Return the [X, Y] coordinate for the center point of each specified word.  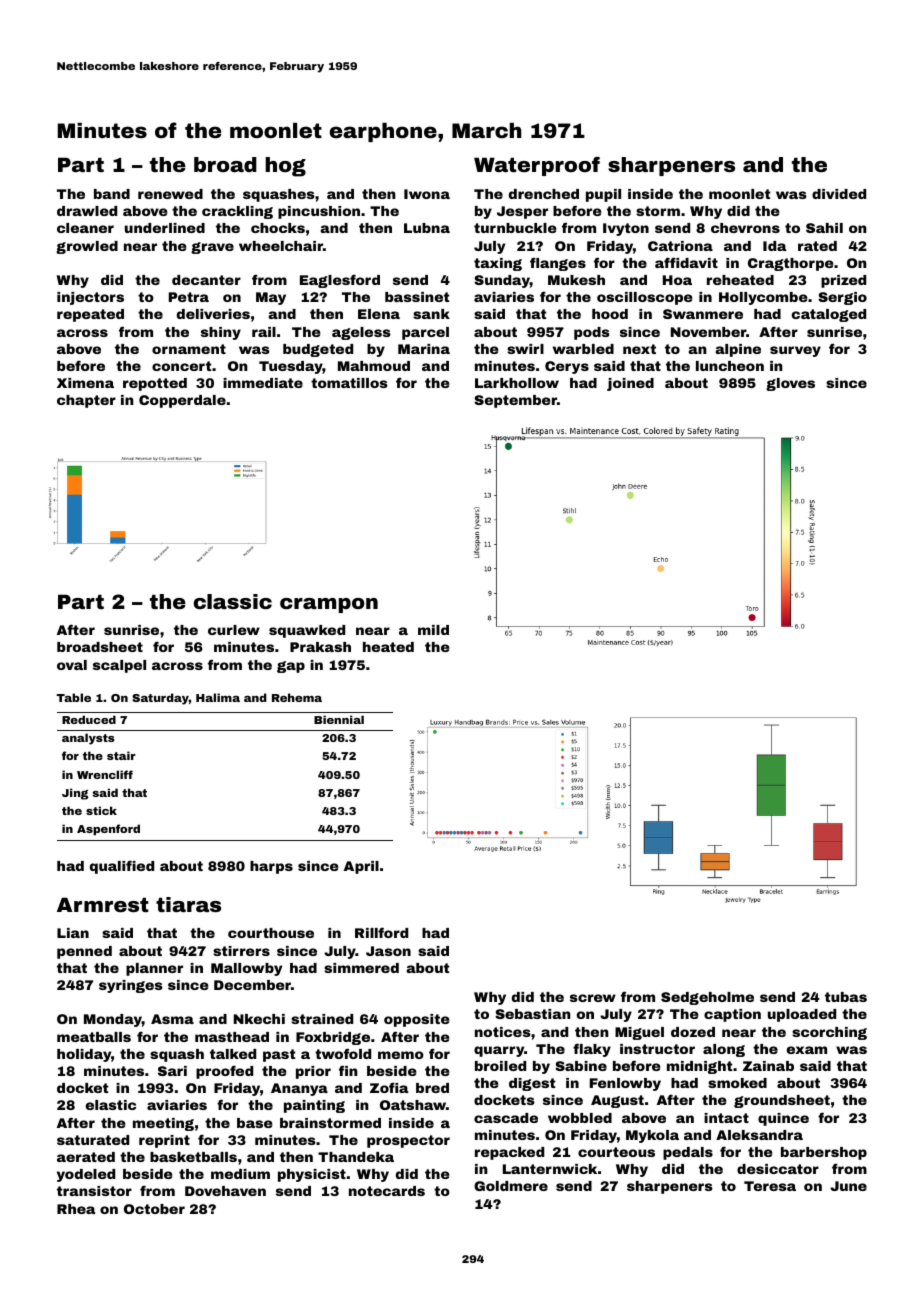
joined [630, 384]
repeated [90, 315]
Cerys [567, 367]
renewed [170, 194]
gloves [790, 384]
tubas [846, 997]
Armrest [103, 904]
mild [433, 630]
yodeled [86, 1175]
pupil [603, 195]
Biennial [339, 719]
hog [285, 167]
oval [72, 665]
